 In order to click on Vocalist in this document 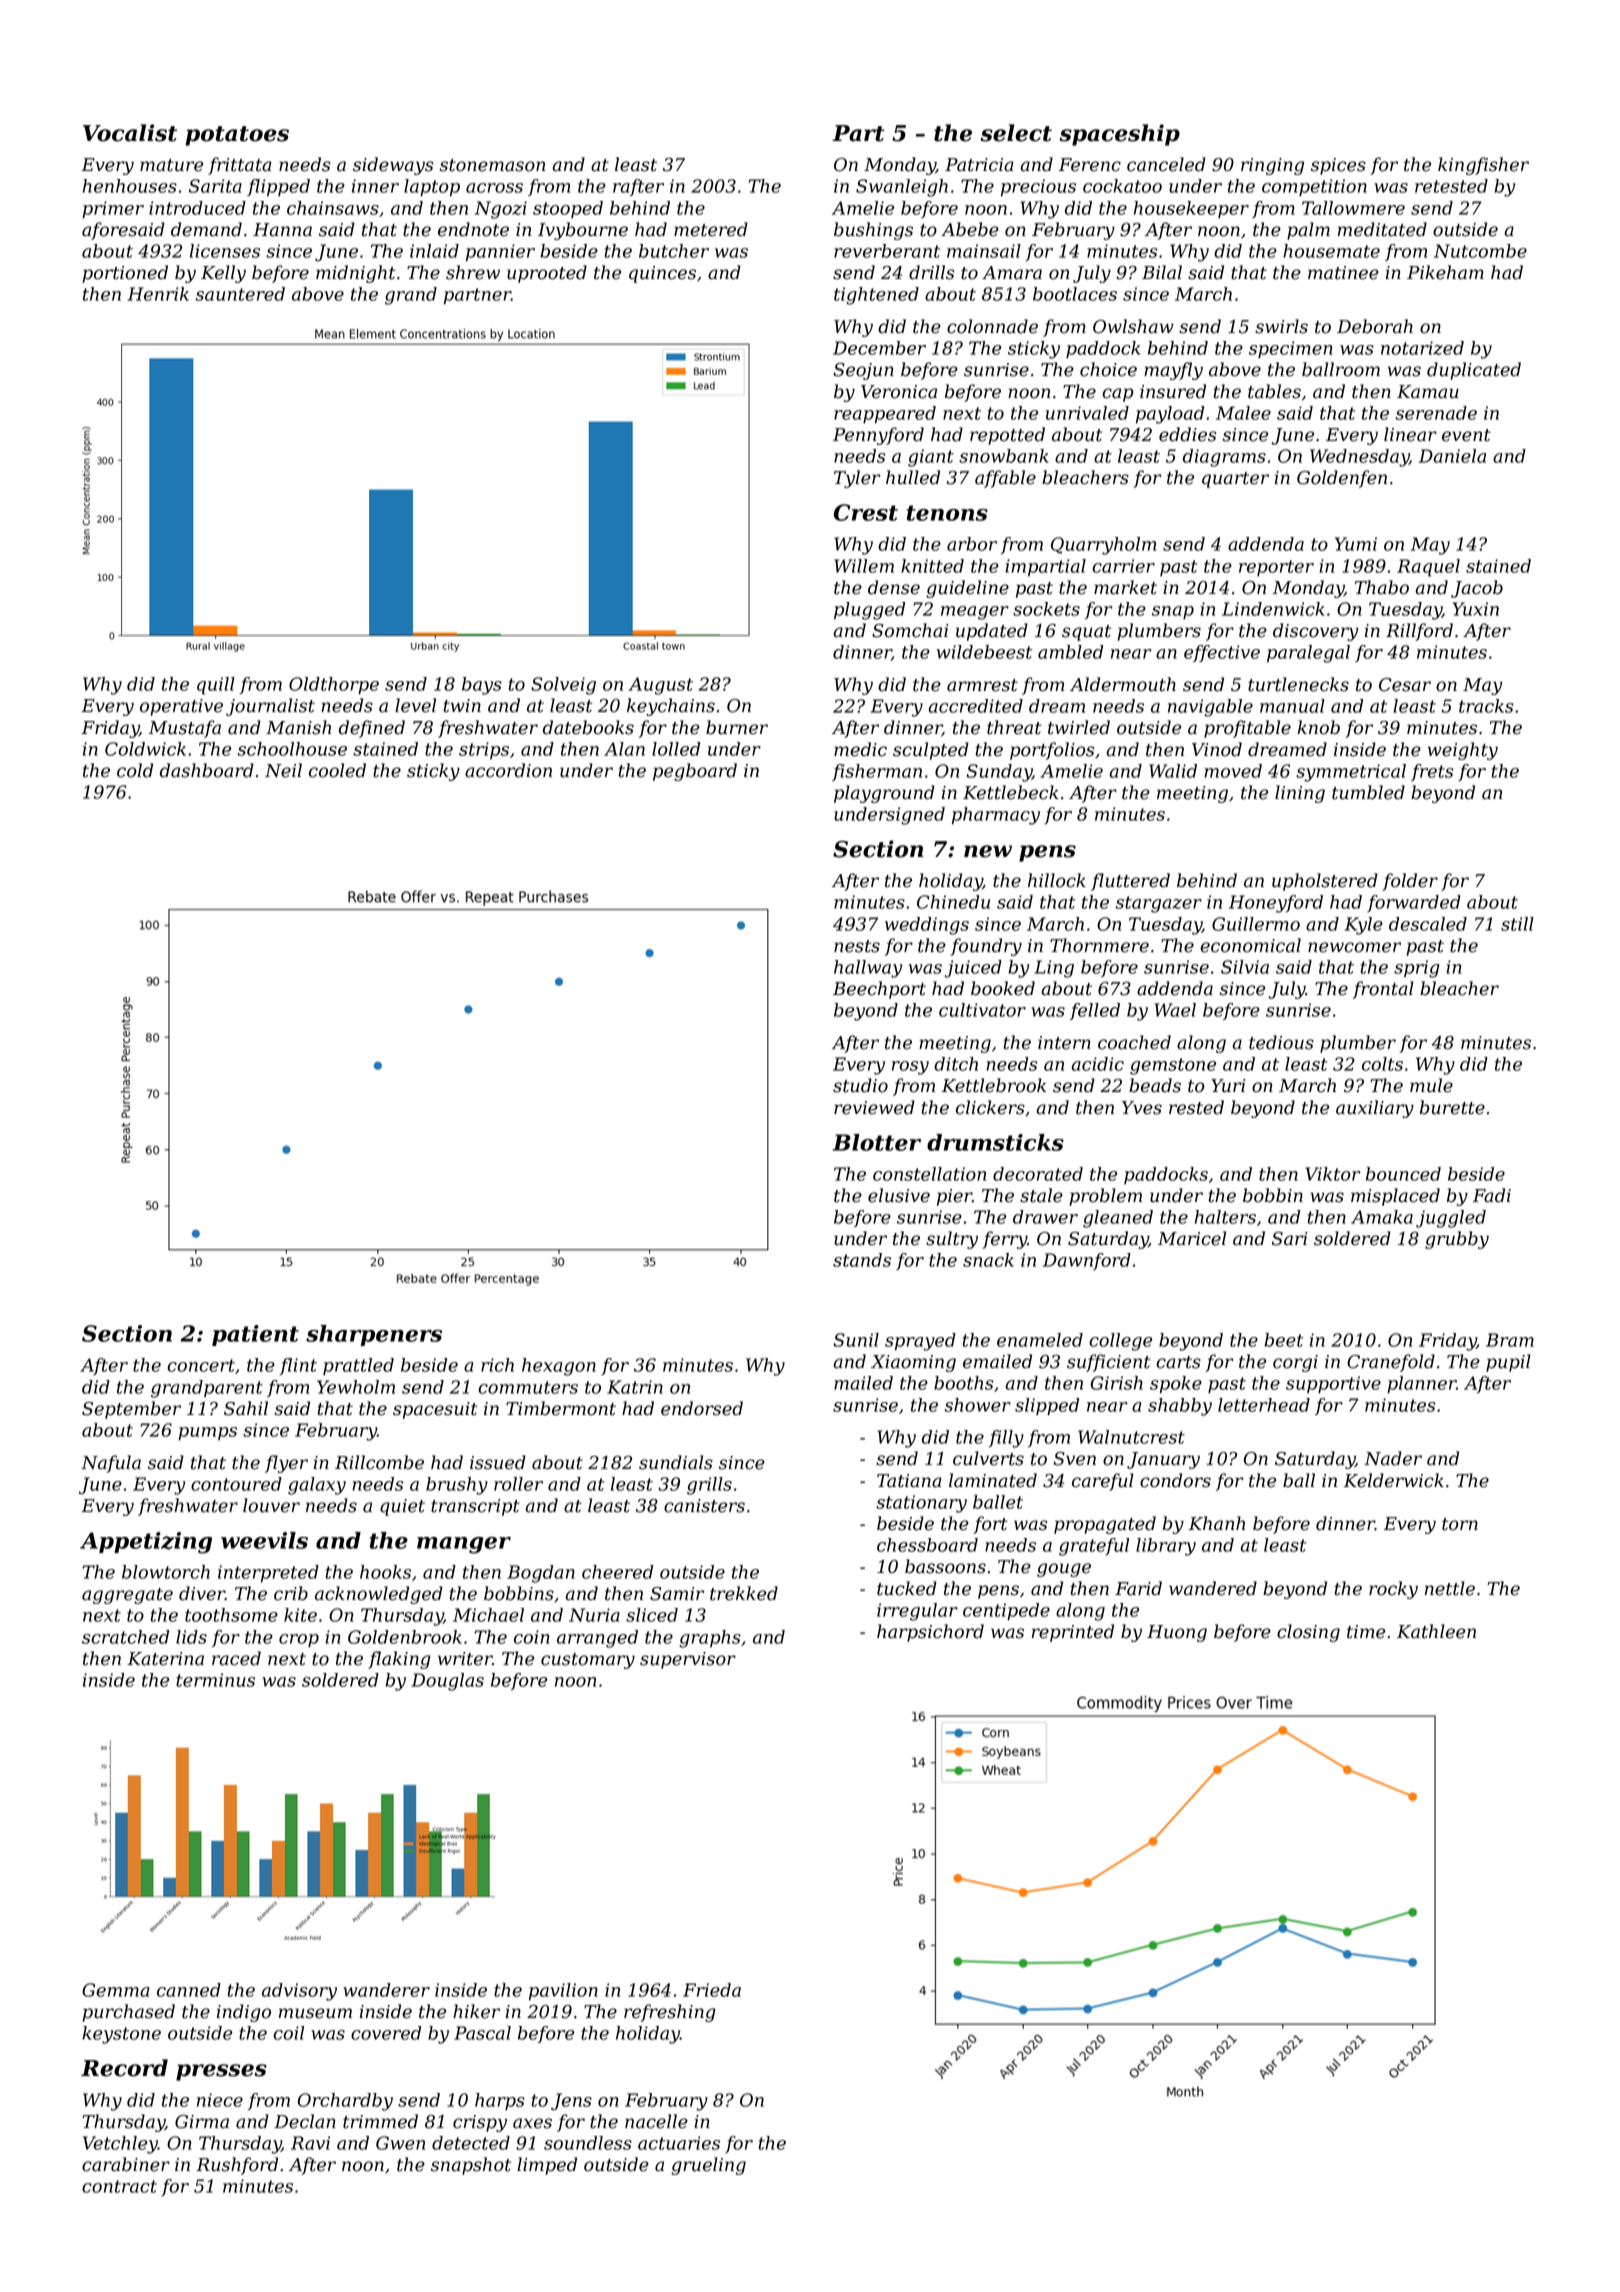, I will do `click(130, 133)`.
